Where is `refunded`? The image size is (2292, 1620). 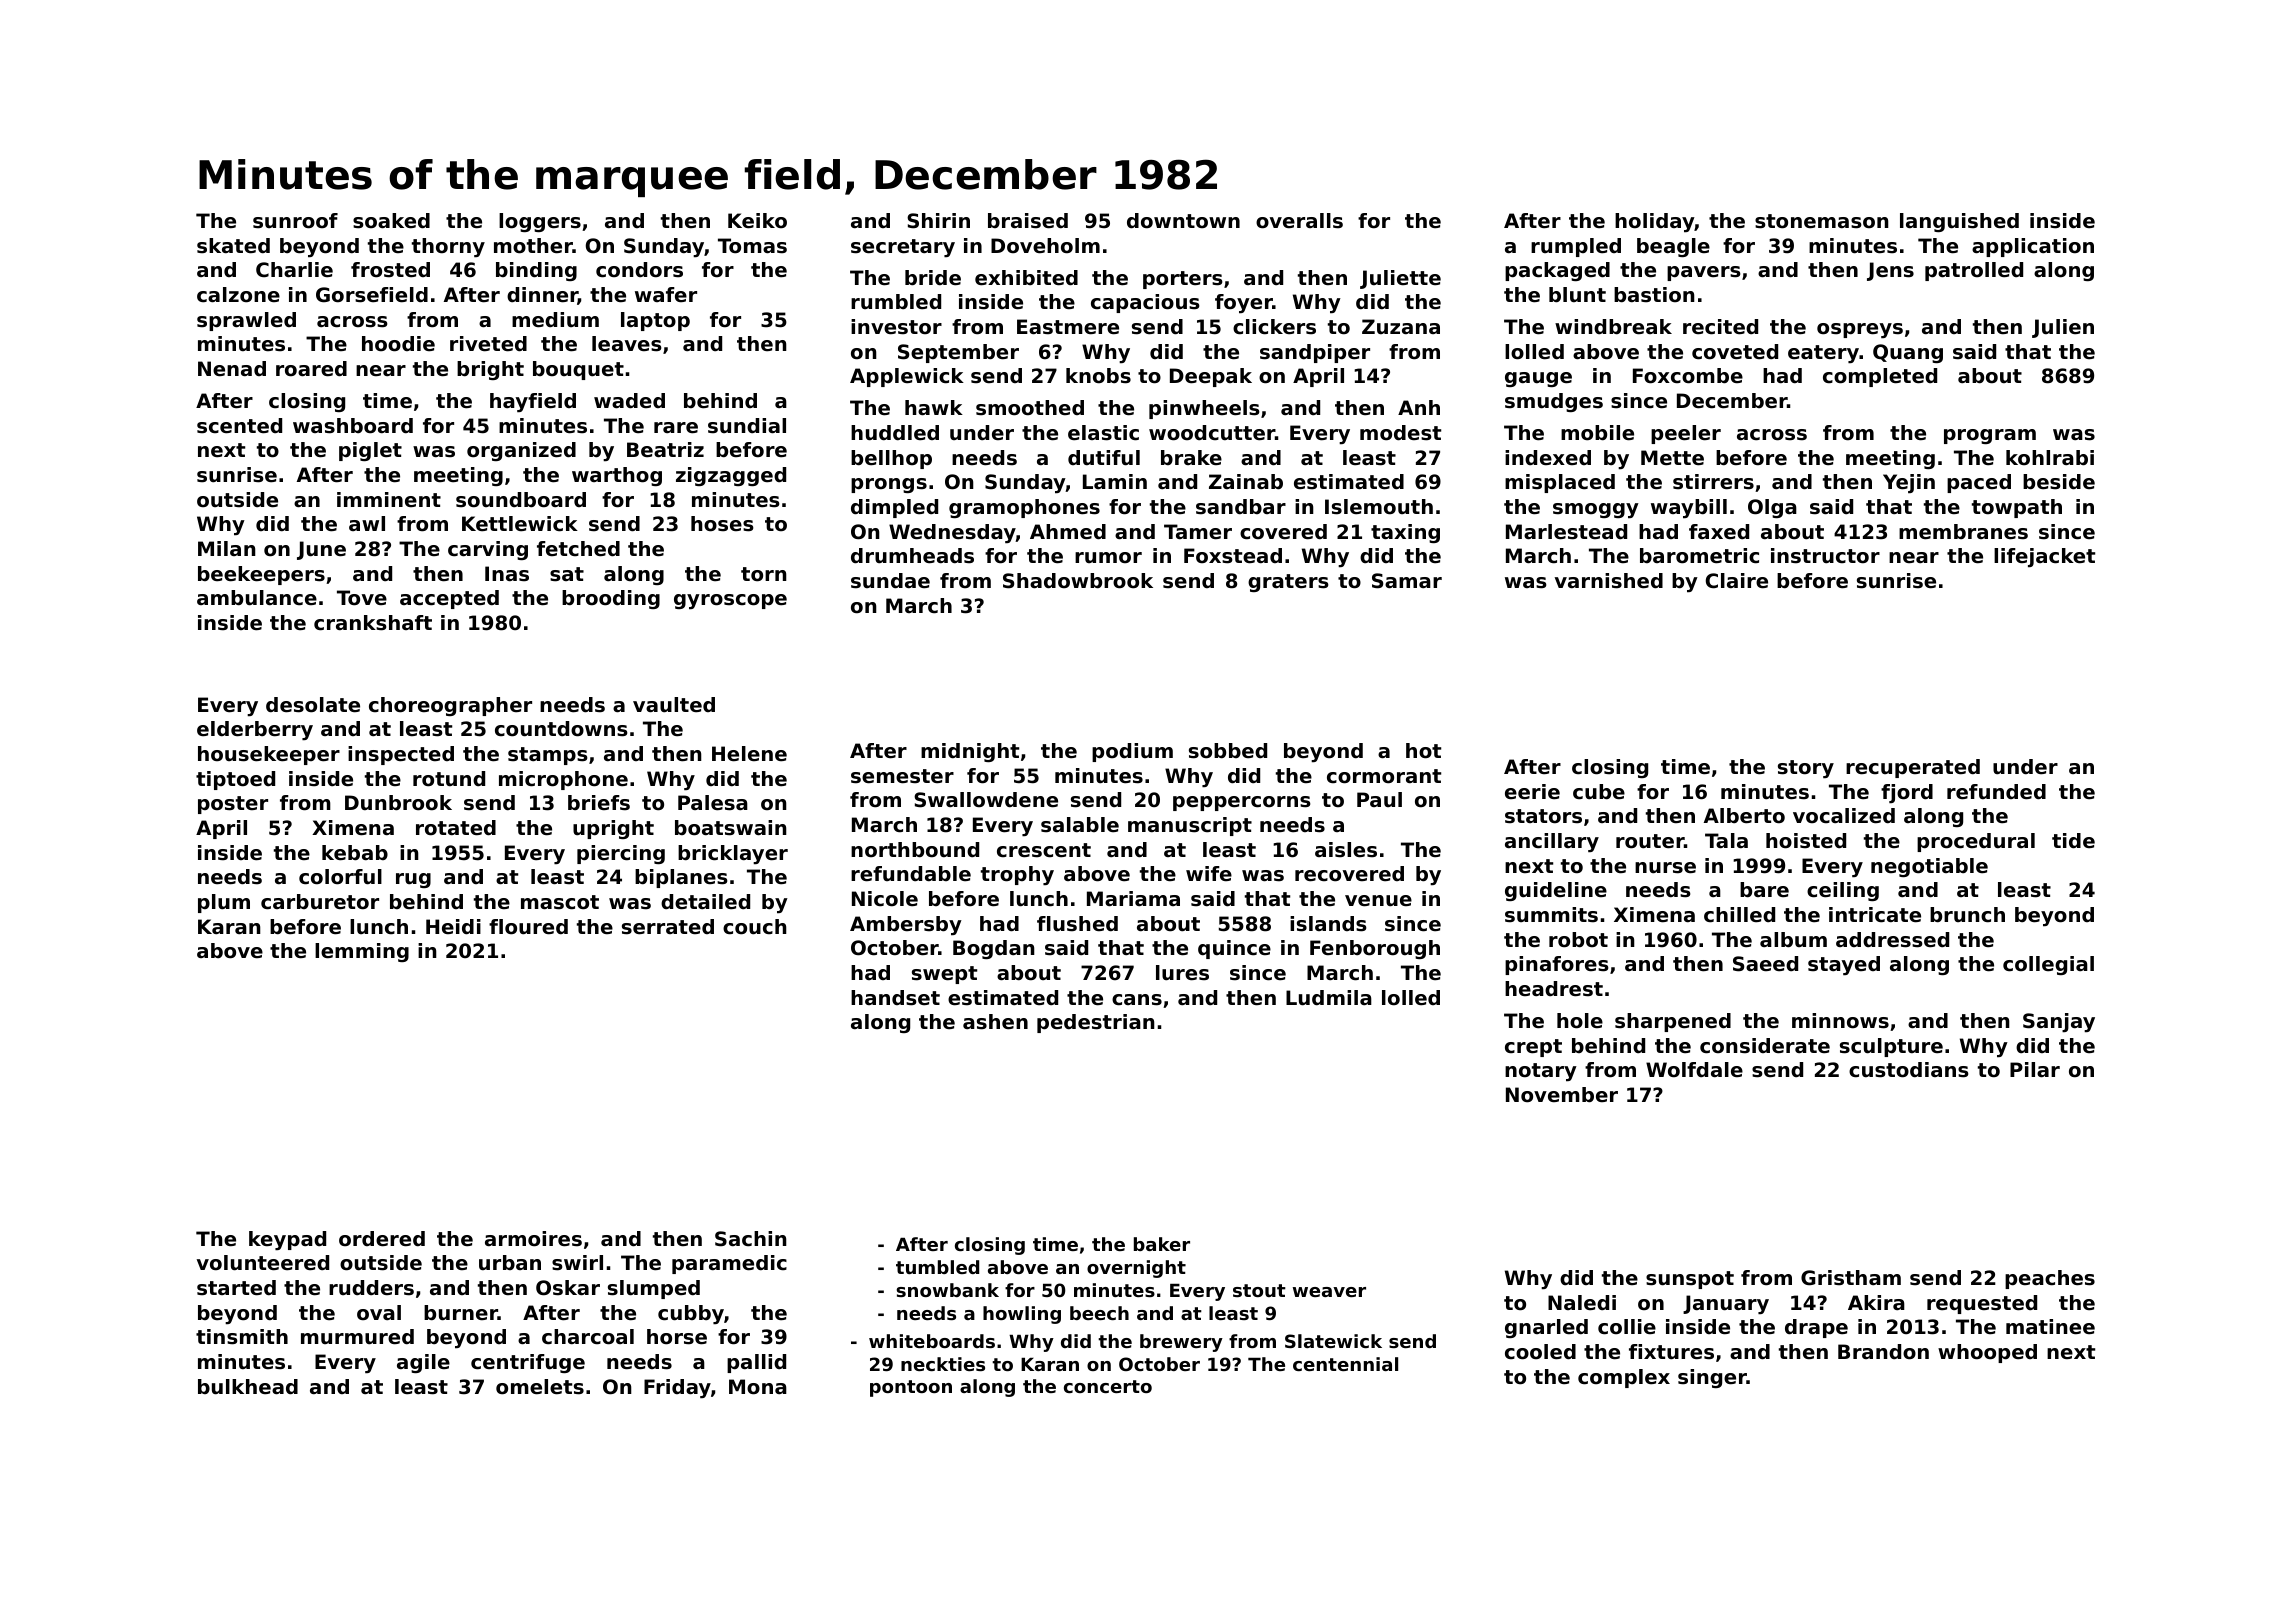 refunded is located at coordinates (1996, 792).
